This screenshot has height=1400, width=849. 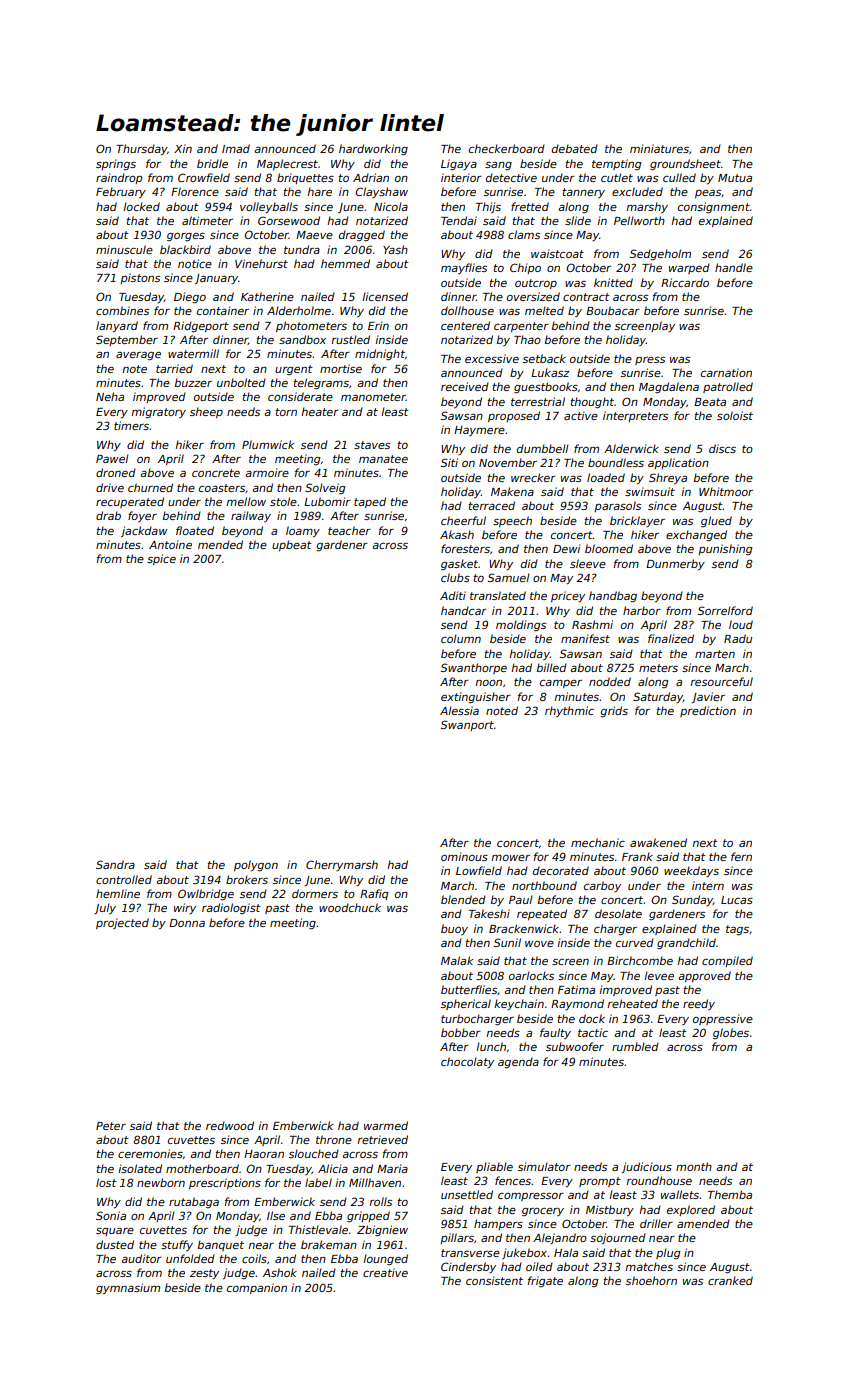 I want to click on melted, so click(x=544, y=310).
